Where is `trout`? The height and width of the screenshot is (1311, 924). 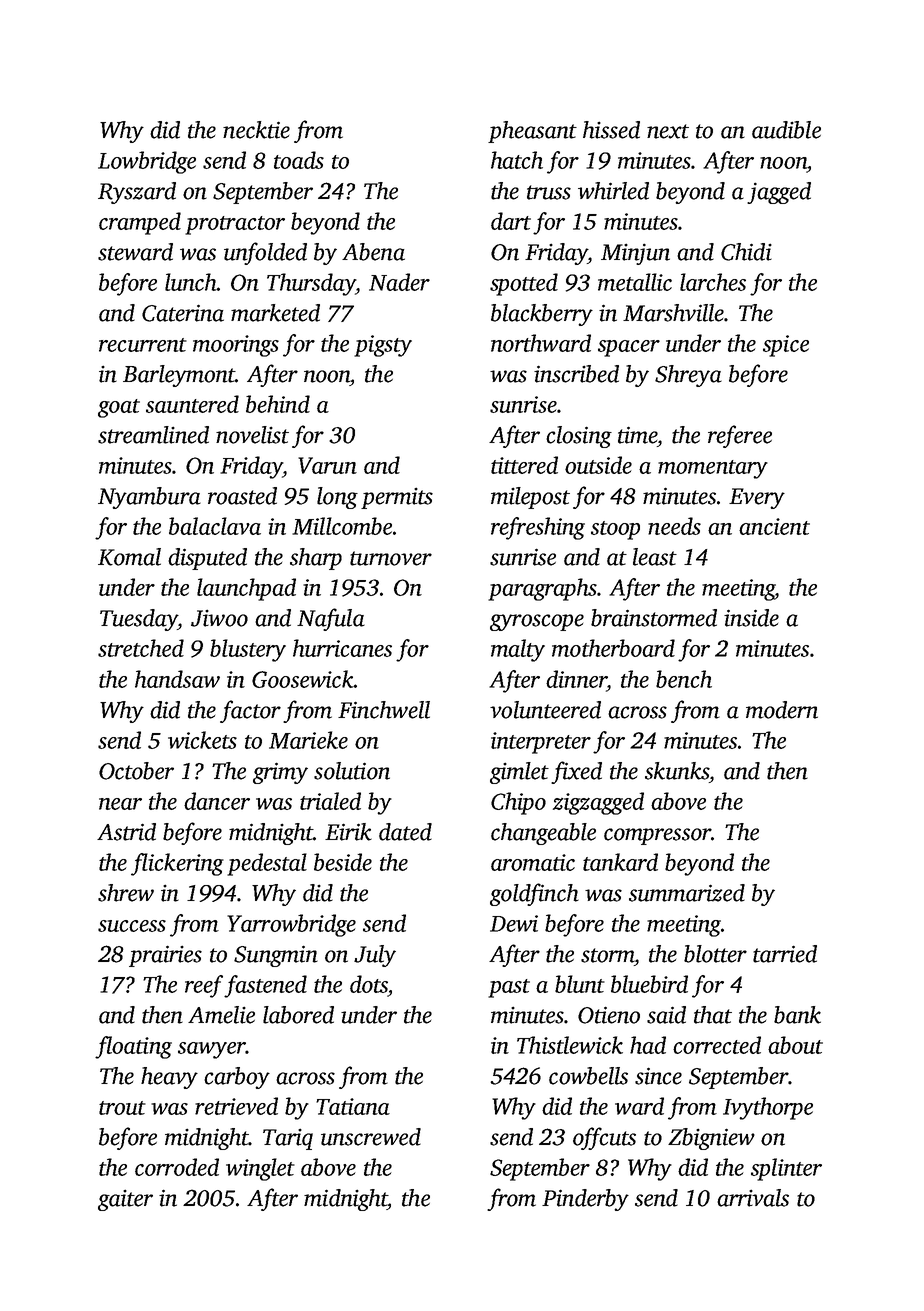
trout is located at coordinates (122, 1108).
